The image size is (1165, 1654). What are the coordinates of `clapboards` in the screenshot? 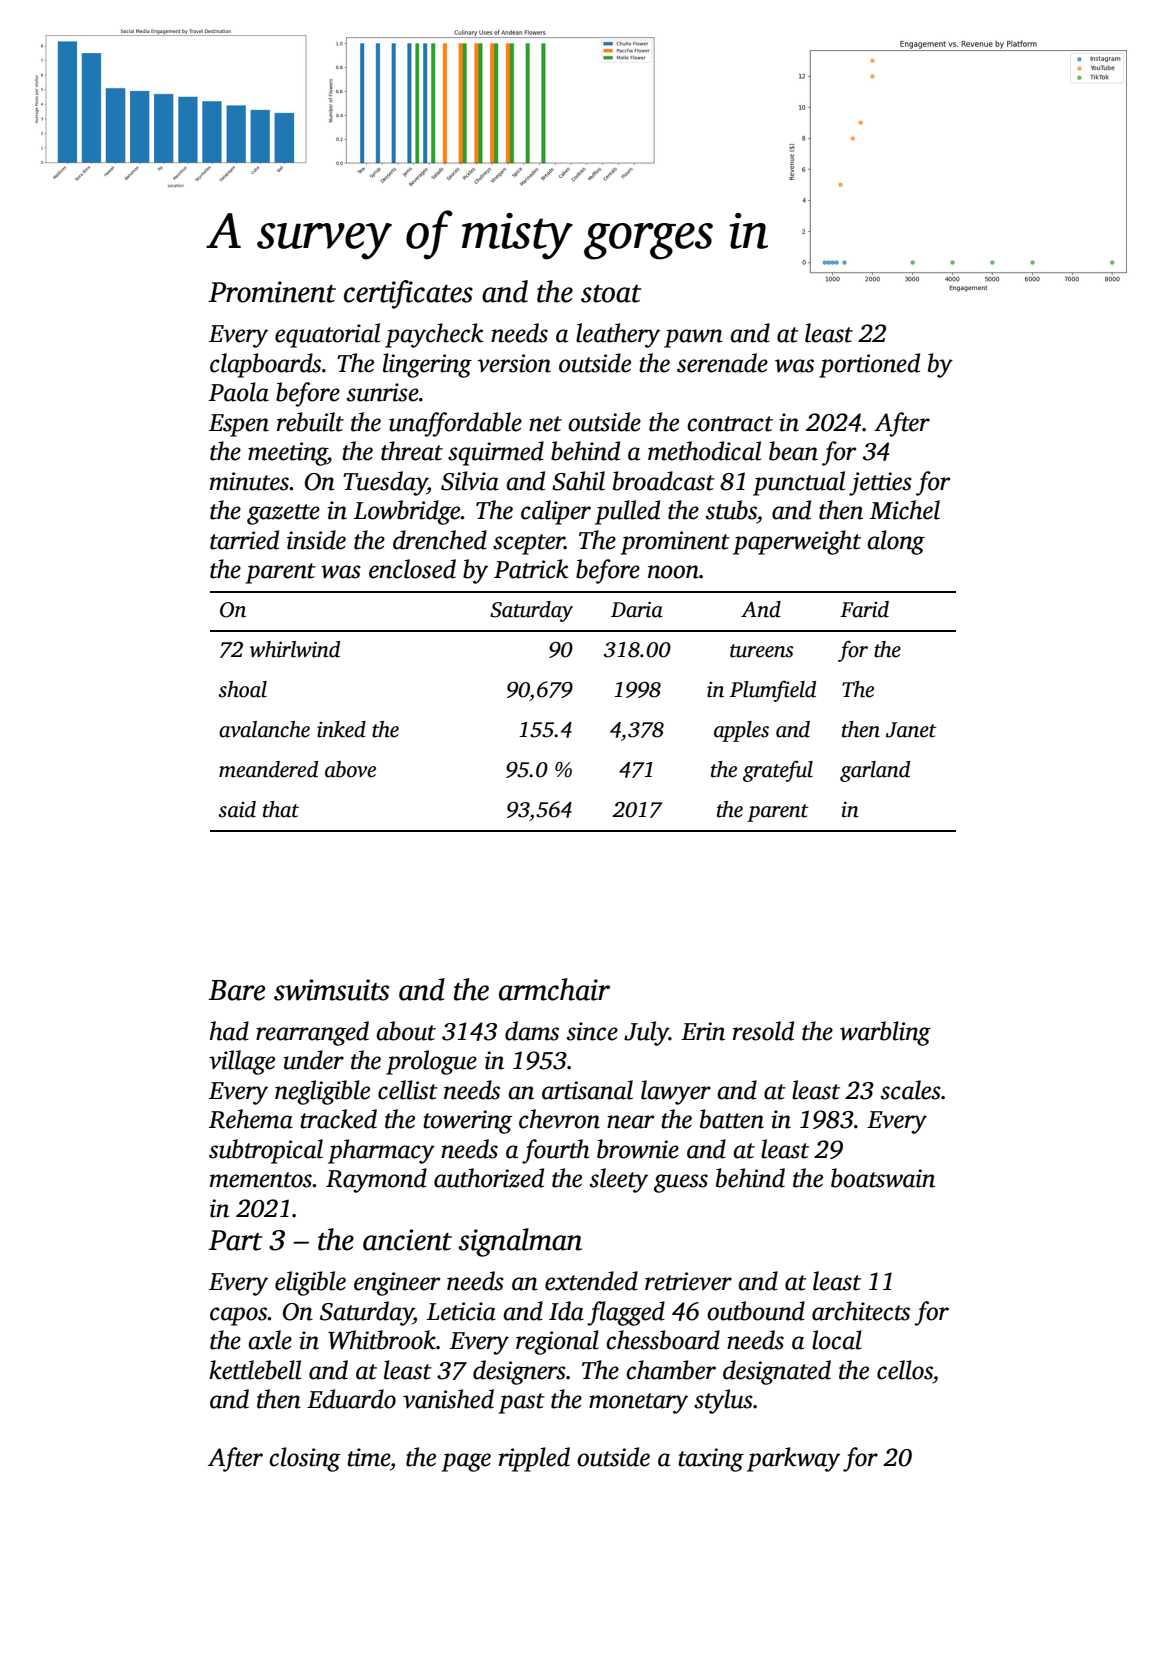 It's located at (265, 365).
